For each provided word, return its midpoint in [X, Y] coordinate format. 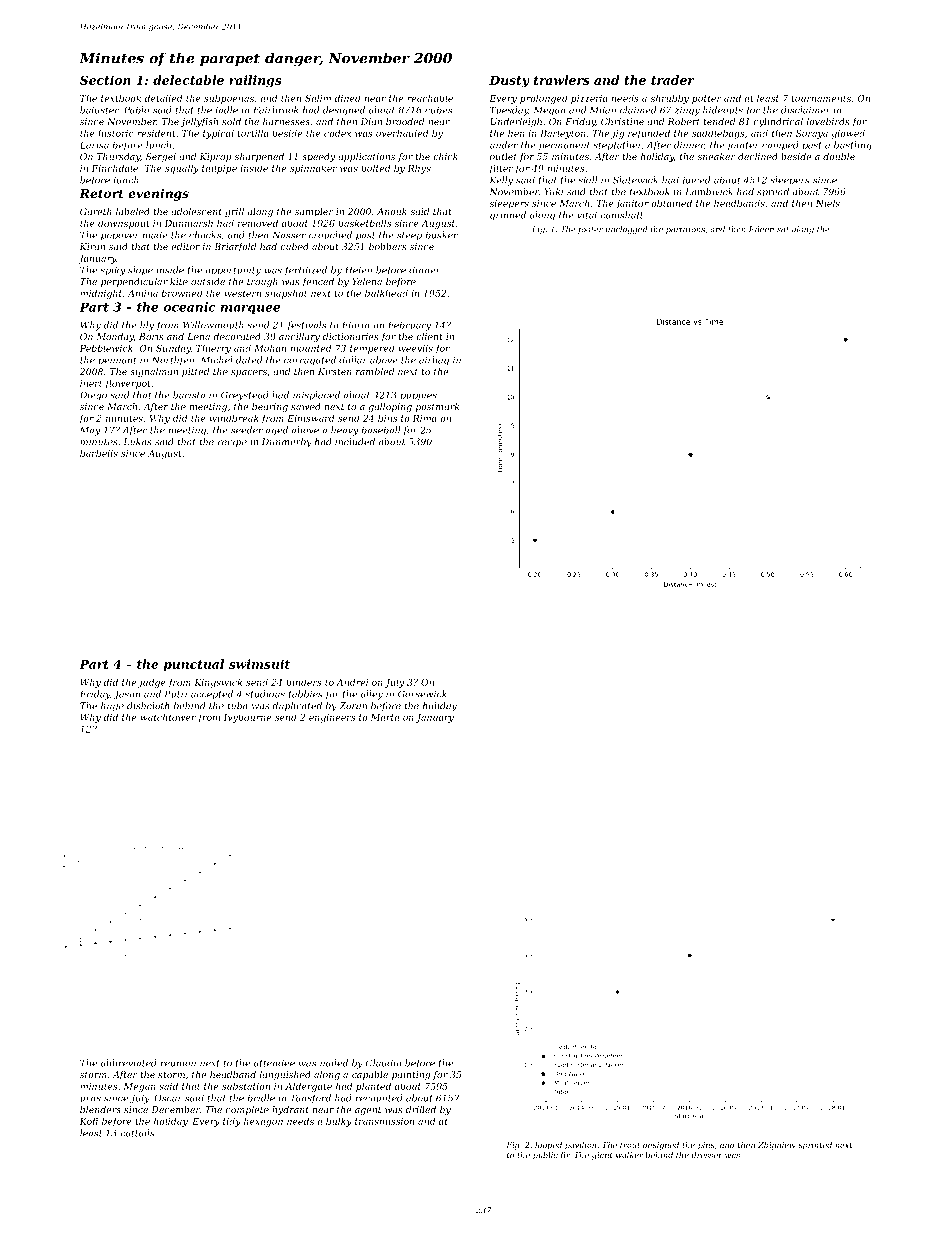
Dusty [509, 82]
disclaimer [806, 110]
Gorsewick [422, 694]
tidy [232, 1122]
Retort [101, 193]
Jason [127, 695]
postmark [437, 407]
